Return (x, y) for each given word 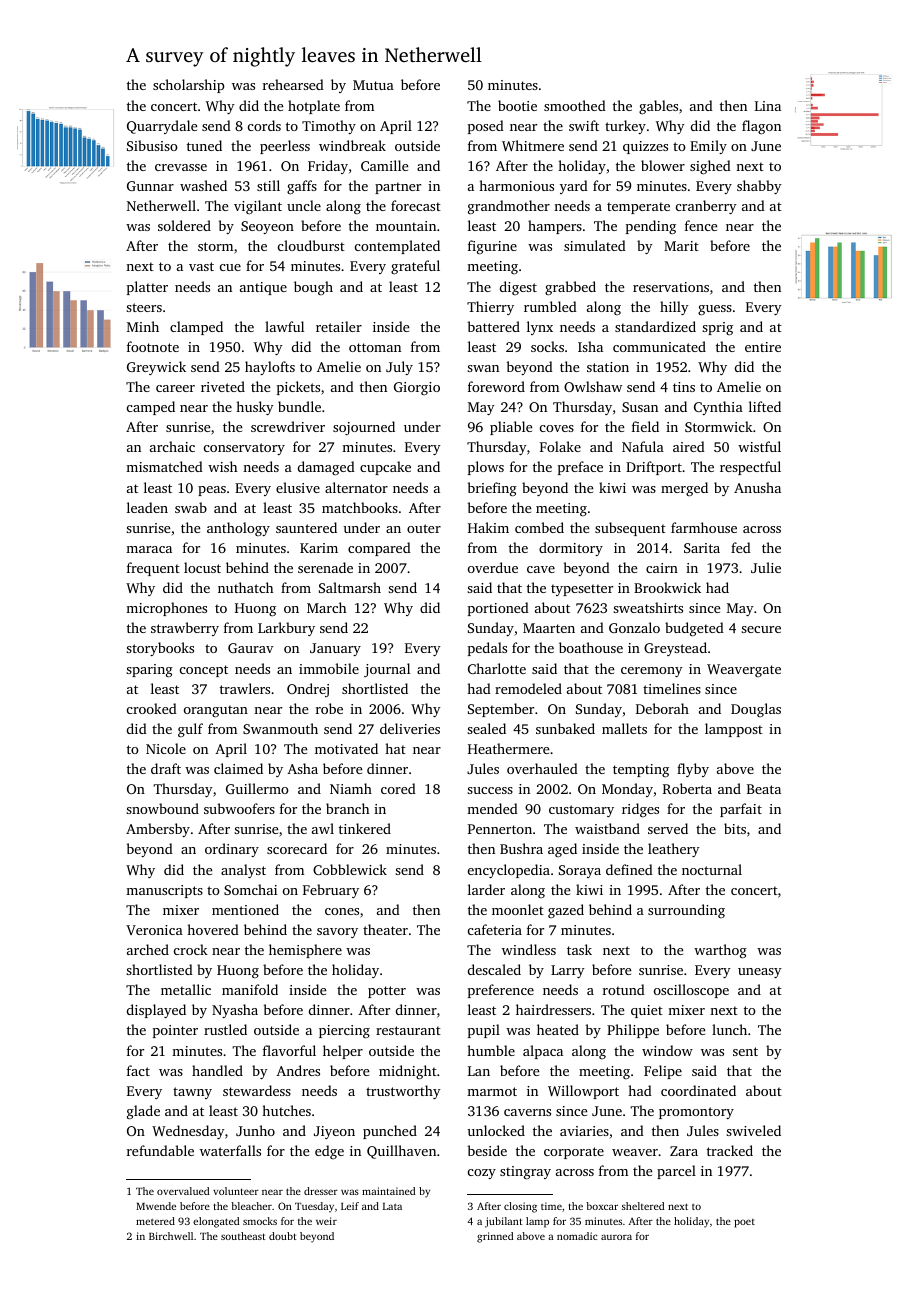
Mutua (373, 85)
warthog (720, 951)
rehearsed (293, 84)
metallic (186, 989)
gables (658, 107)
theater (385, 929)
